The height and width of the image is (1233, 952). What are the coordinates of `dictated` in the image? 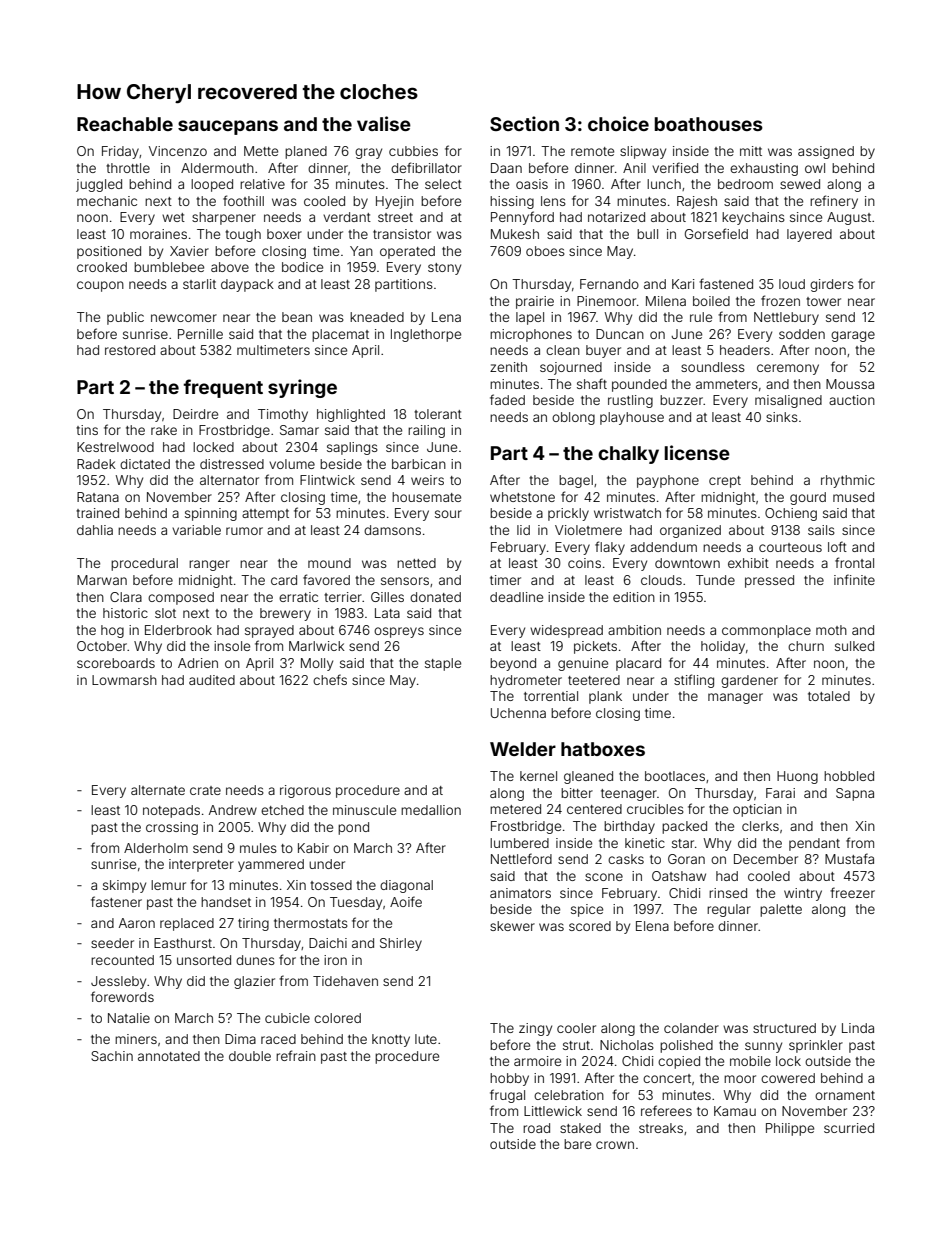 It's located at (145, 464).
